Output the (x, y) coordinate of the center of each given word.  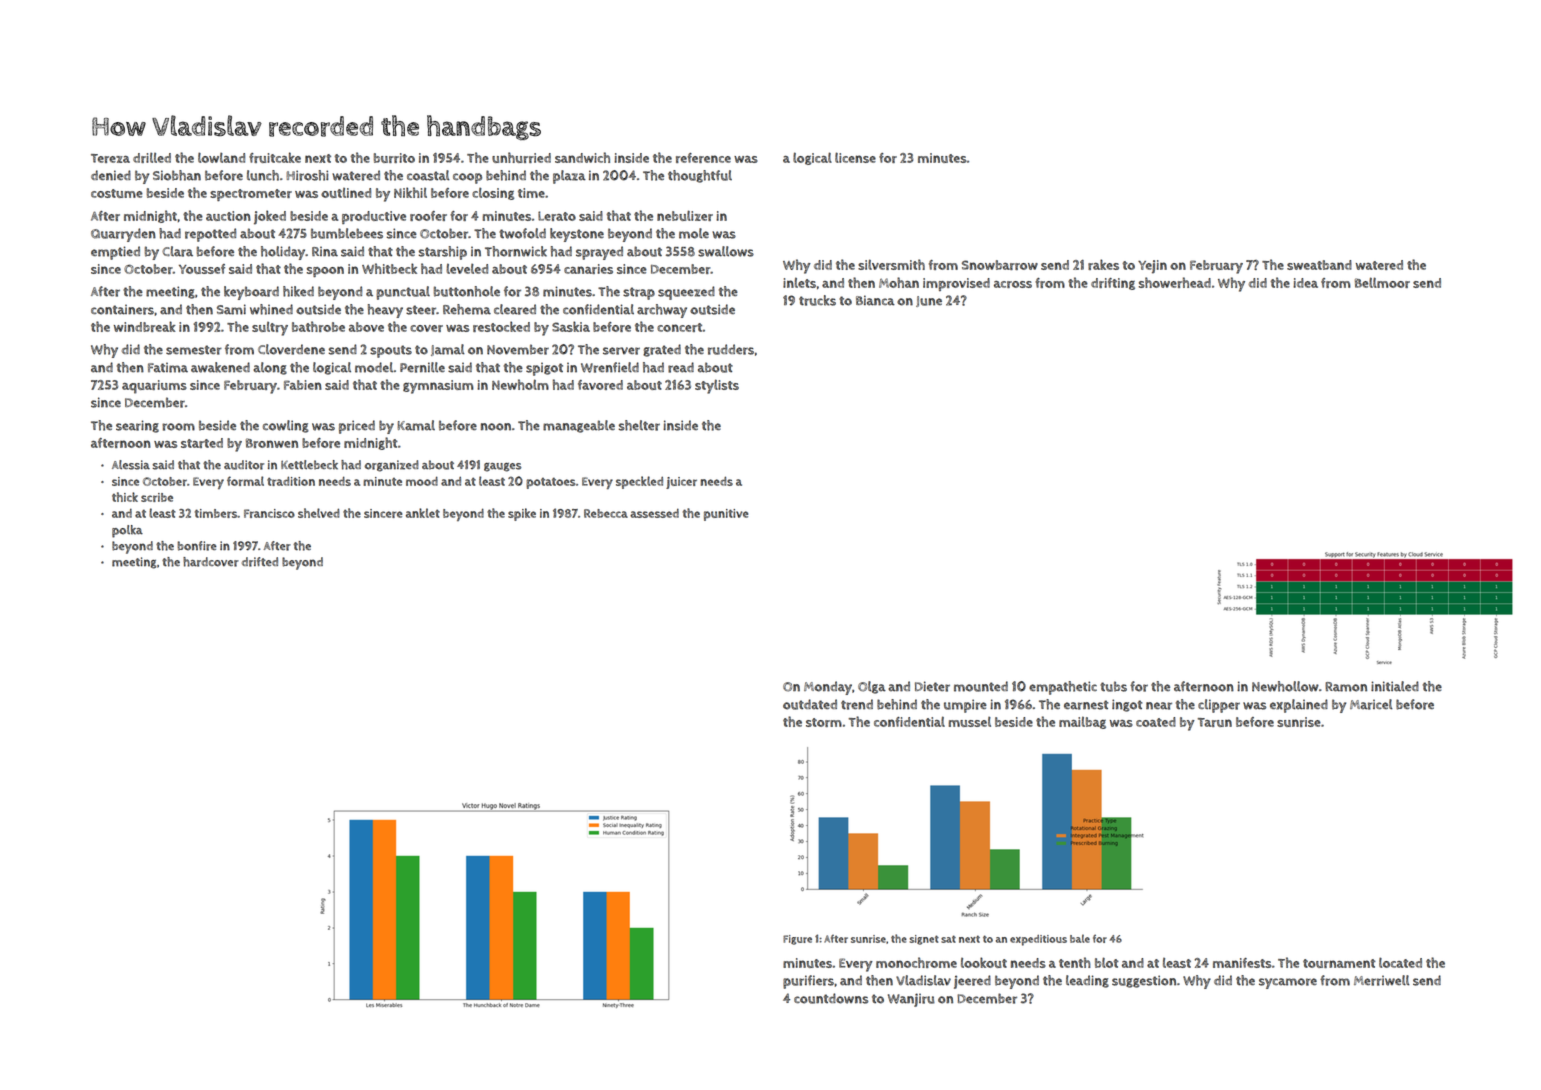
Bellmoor (1382, 282)
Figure (797, 940)
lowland (221, 157)
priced (357, 427)
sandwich (582, 157)
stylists (717, 386)
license (855, 157)
